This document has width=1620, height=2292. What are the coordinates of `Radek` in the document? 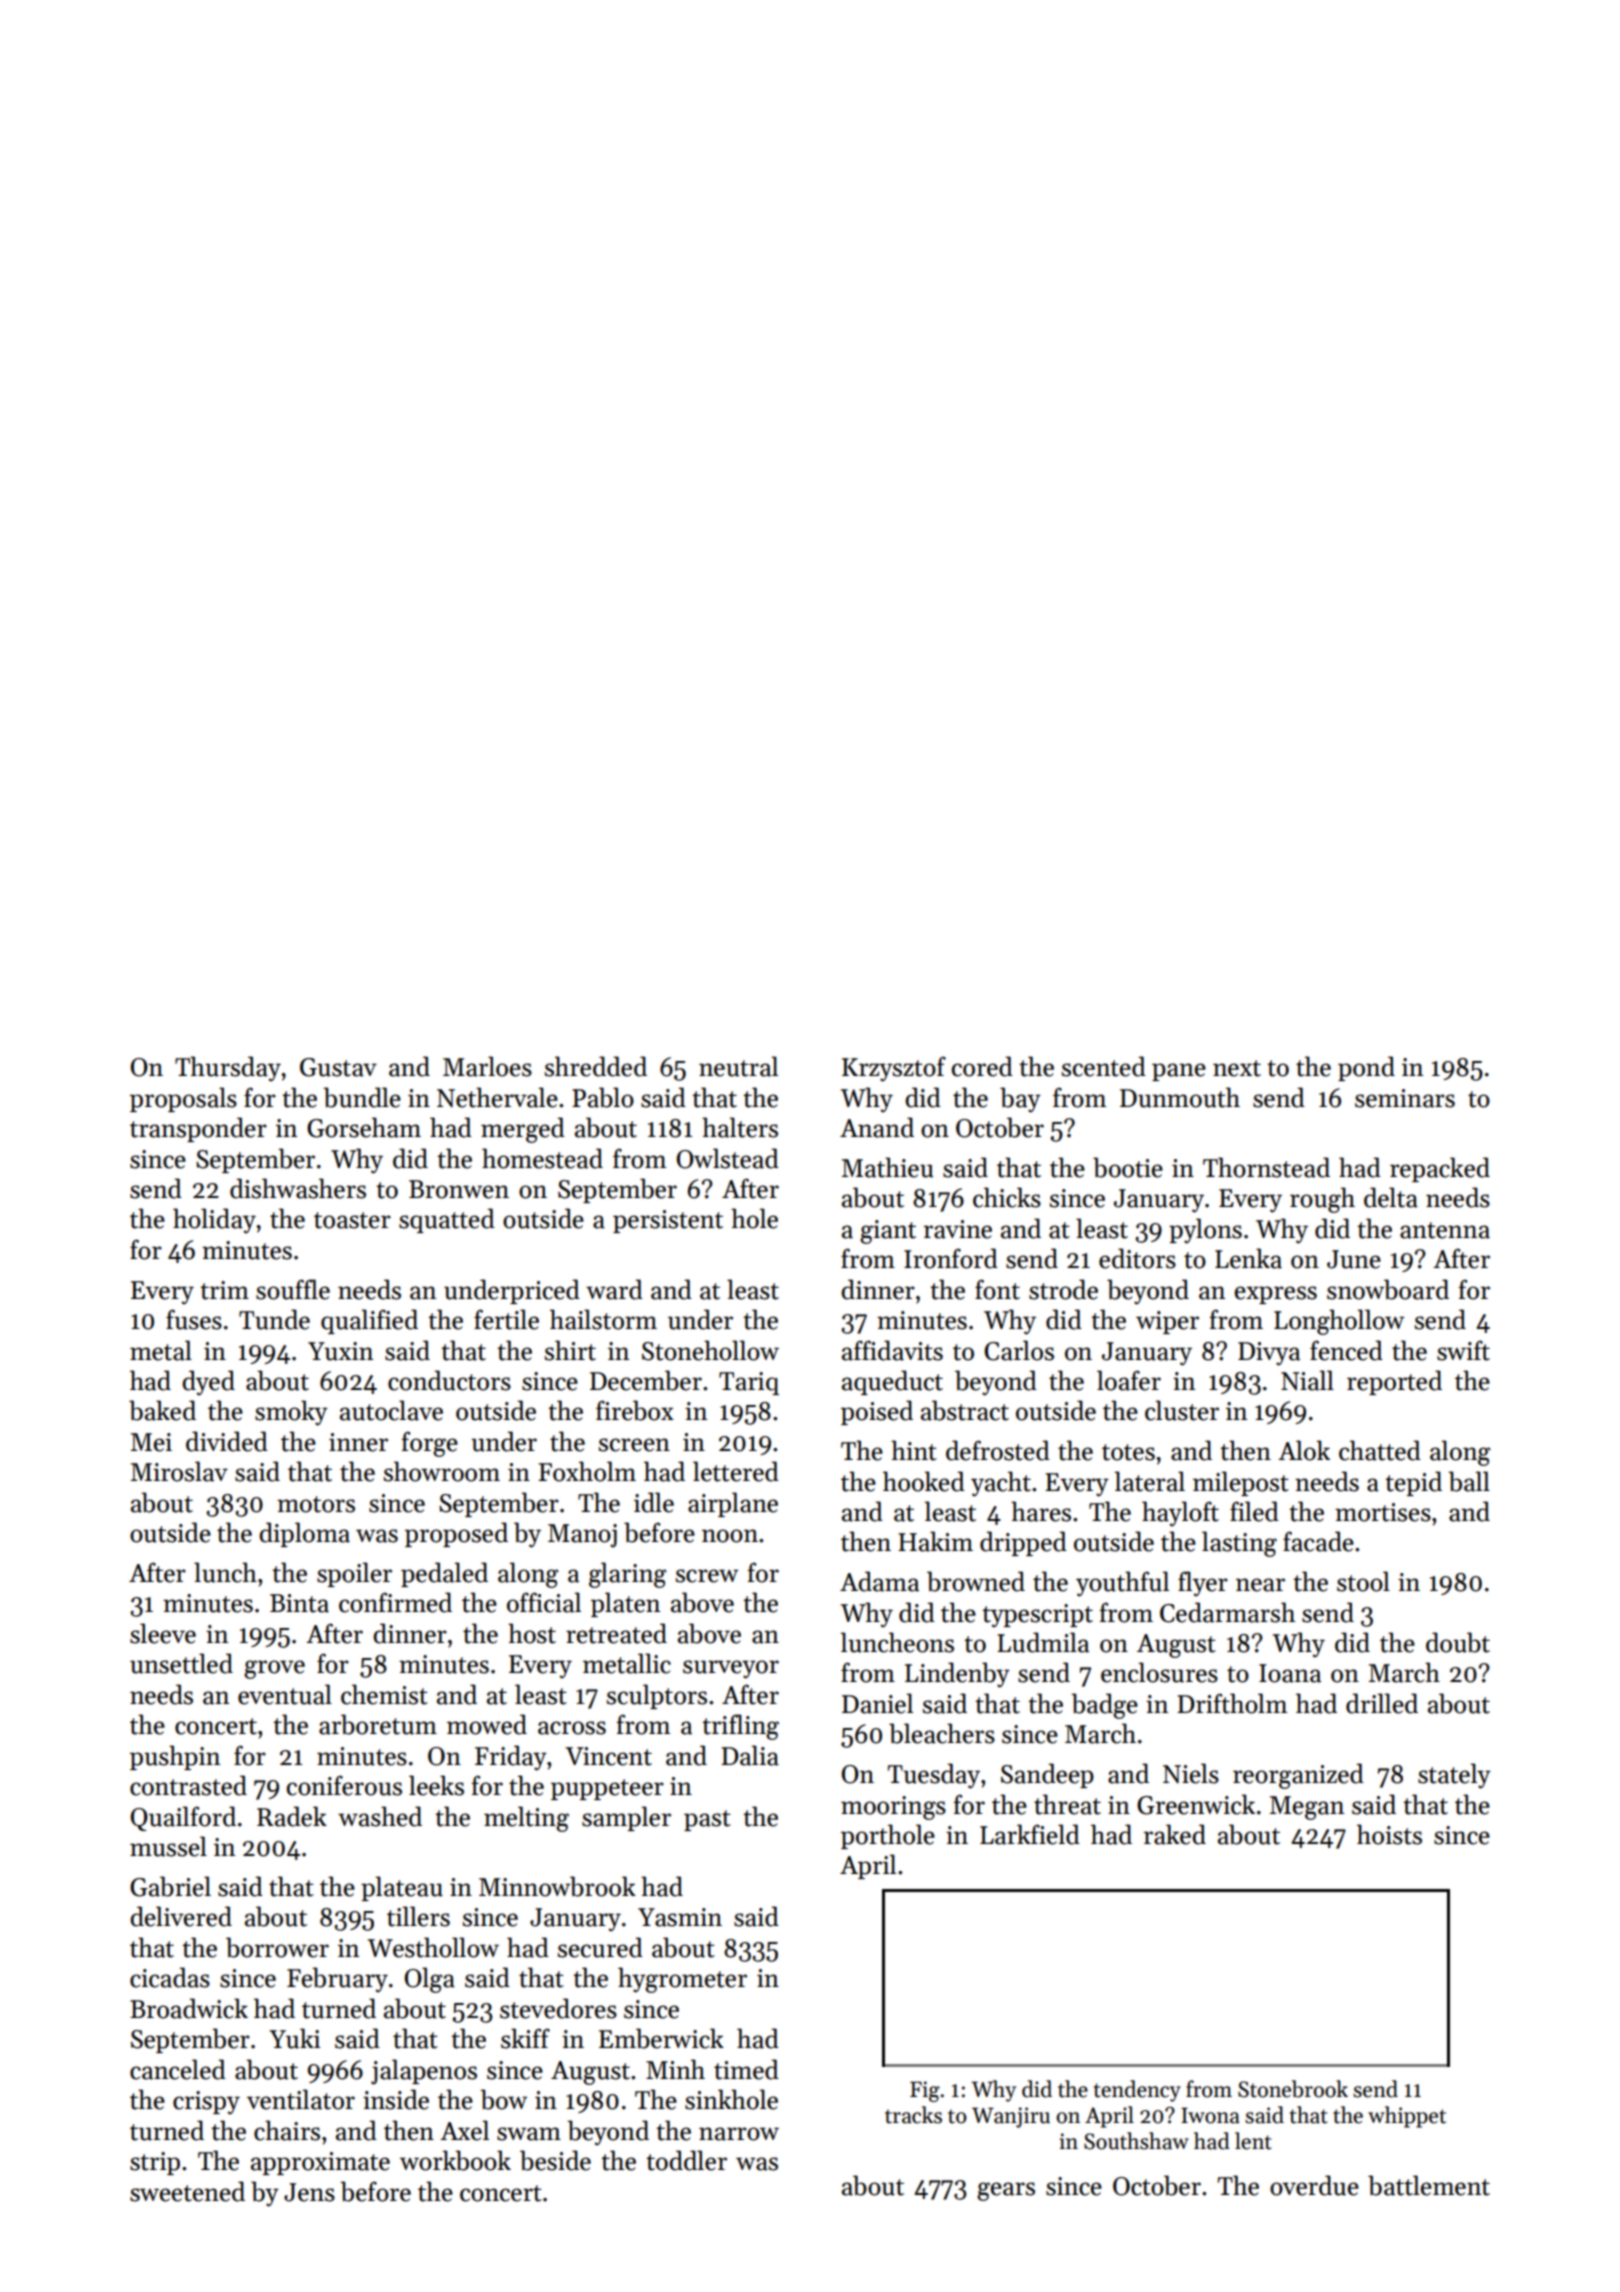 It's located at (292, 1816).
